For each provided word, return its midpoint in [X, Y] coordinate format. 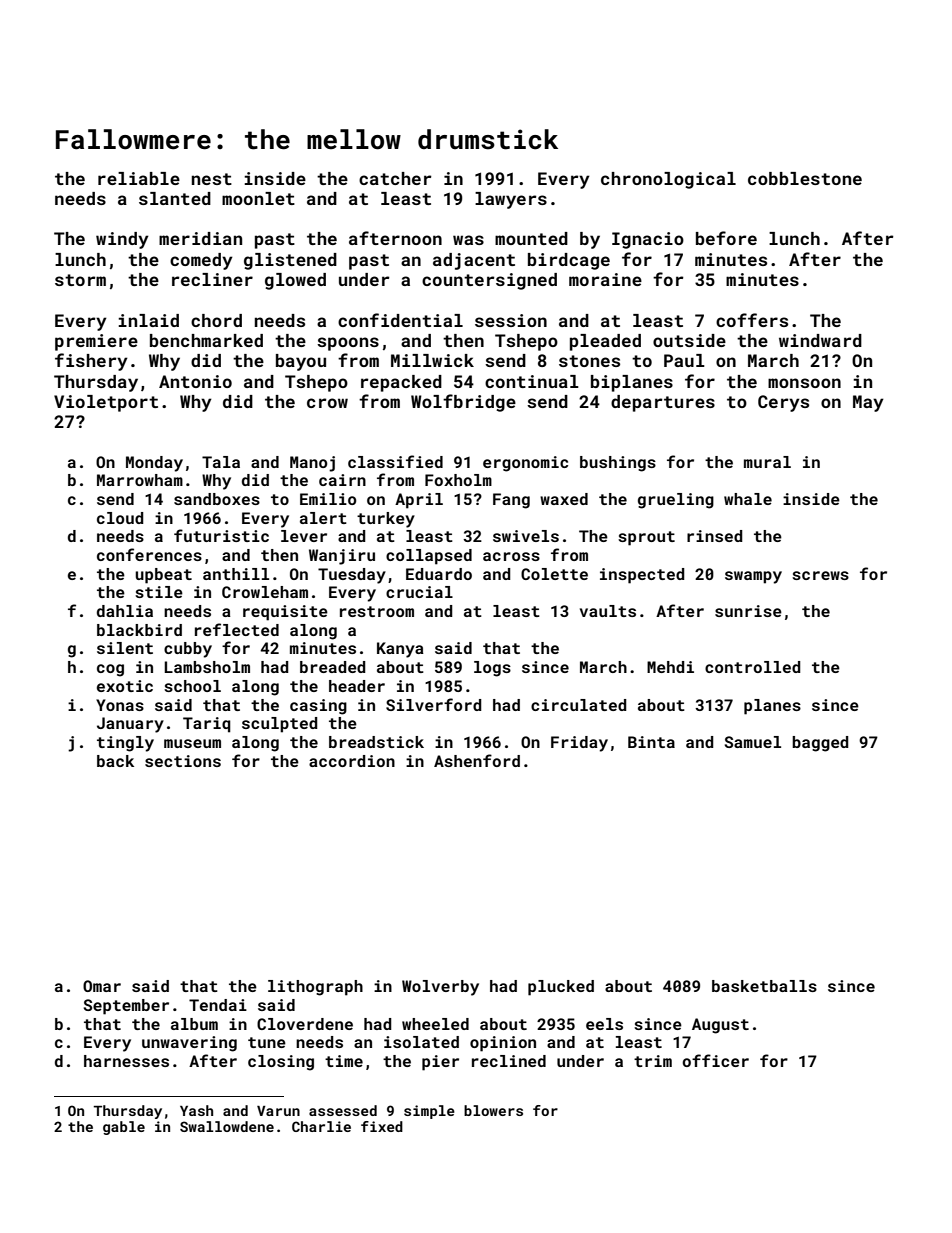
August [720, 1026]
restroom [377, 611]
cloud [120, 518]
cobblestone [805, 178]
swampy [753, 577]
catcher [395, 178]
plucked [561, 988]
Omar [102, 986]
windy [122, 240]
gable [124, 1128]
